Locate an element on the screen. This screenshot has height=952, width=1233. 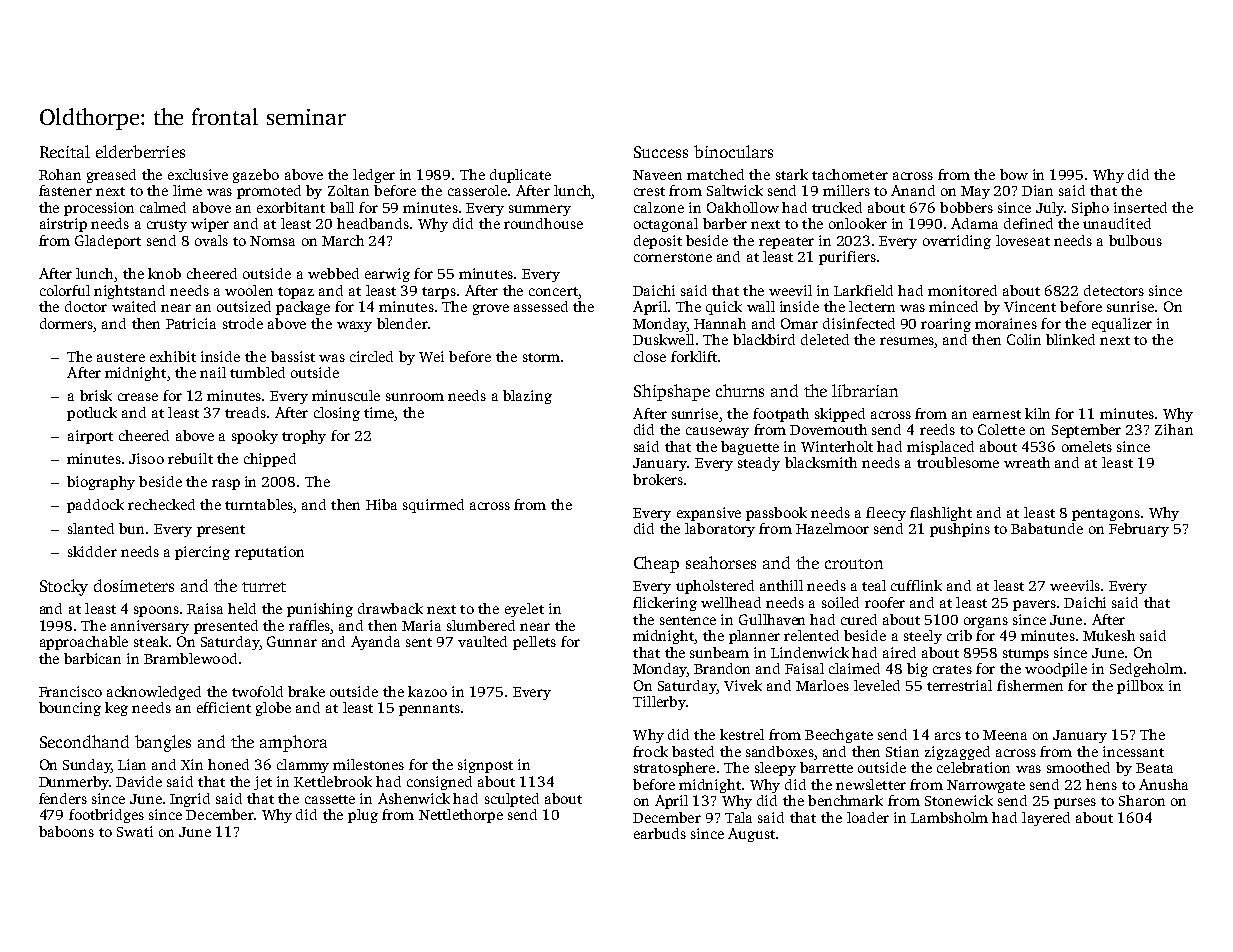
vaulted is located at coordinates (482, 641).
